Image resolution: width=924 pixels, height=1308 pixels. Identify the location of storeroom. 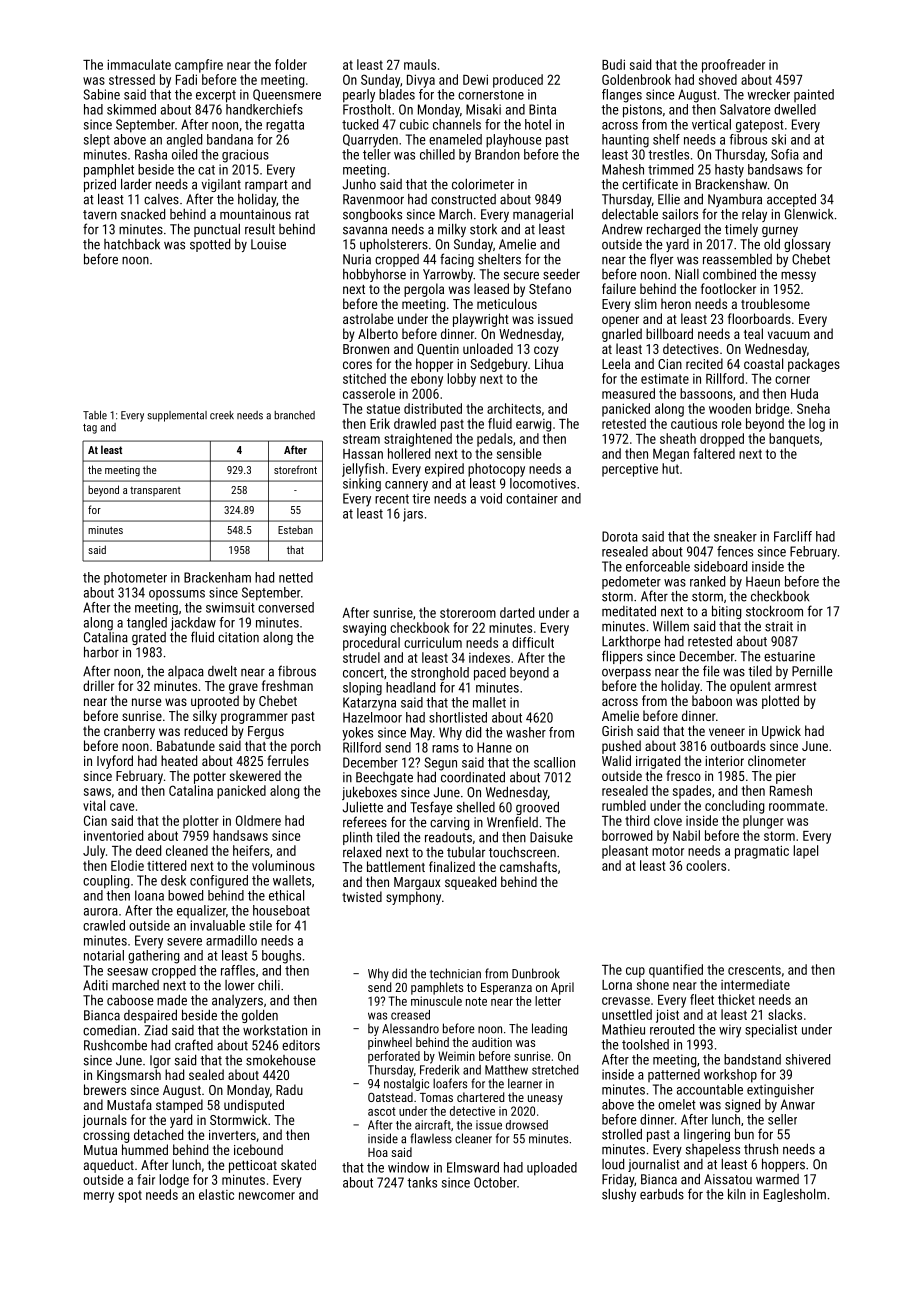
(468, 613).
